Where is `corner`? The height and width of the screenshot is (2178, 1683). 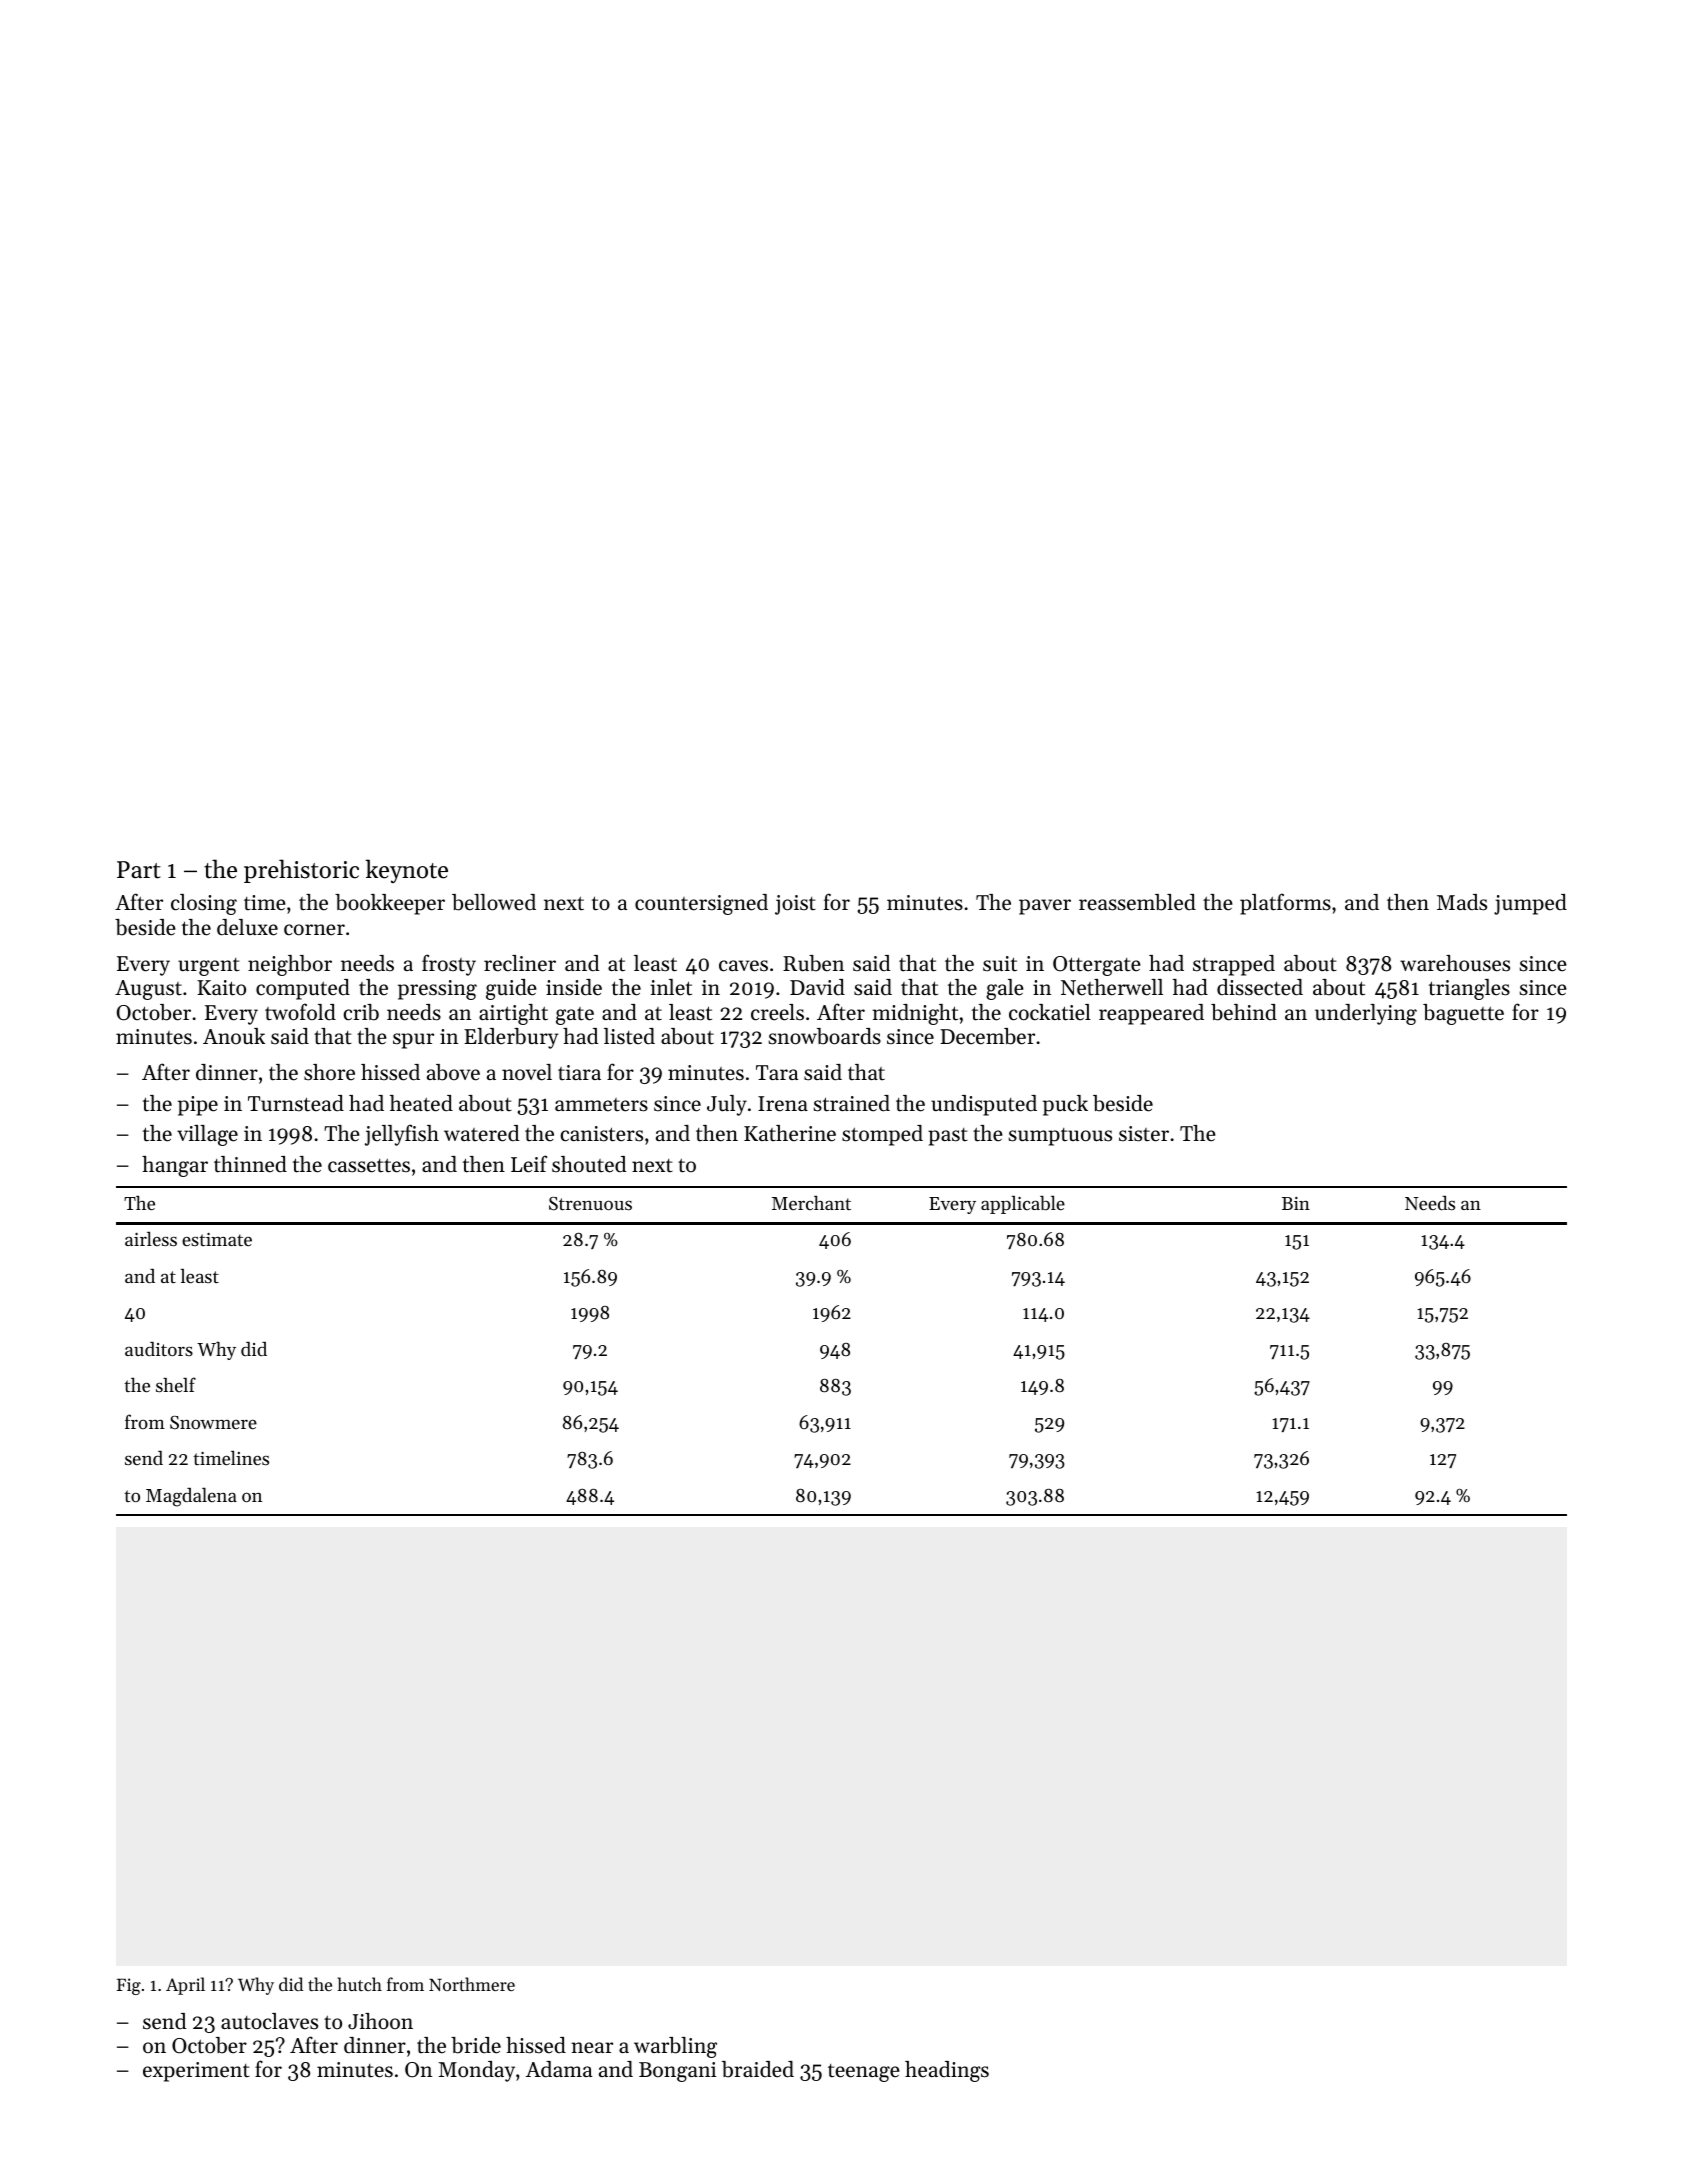
corner is located at coordinates (314, 930).
